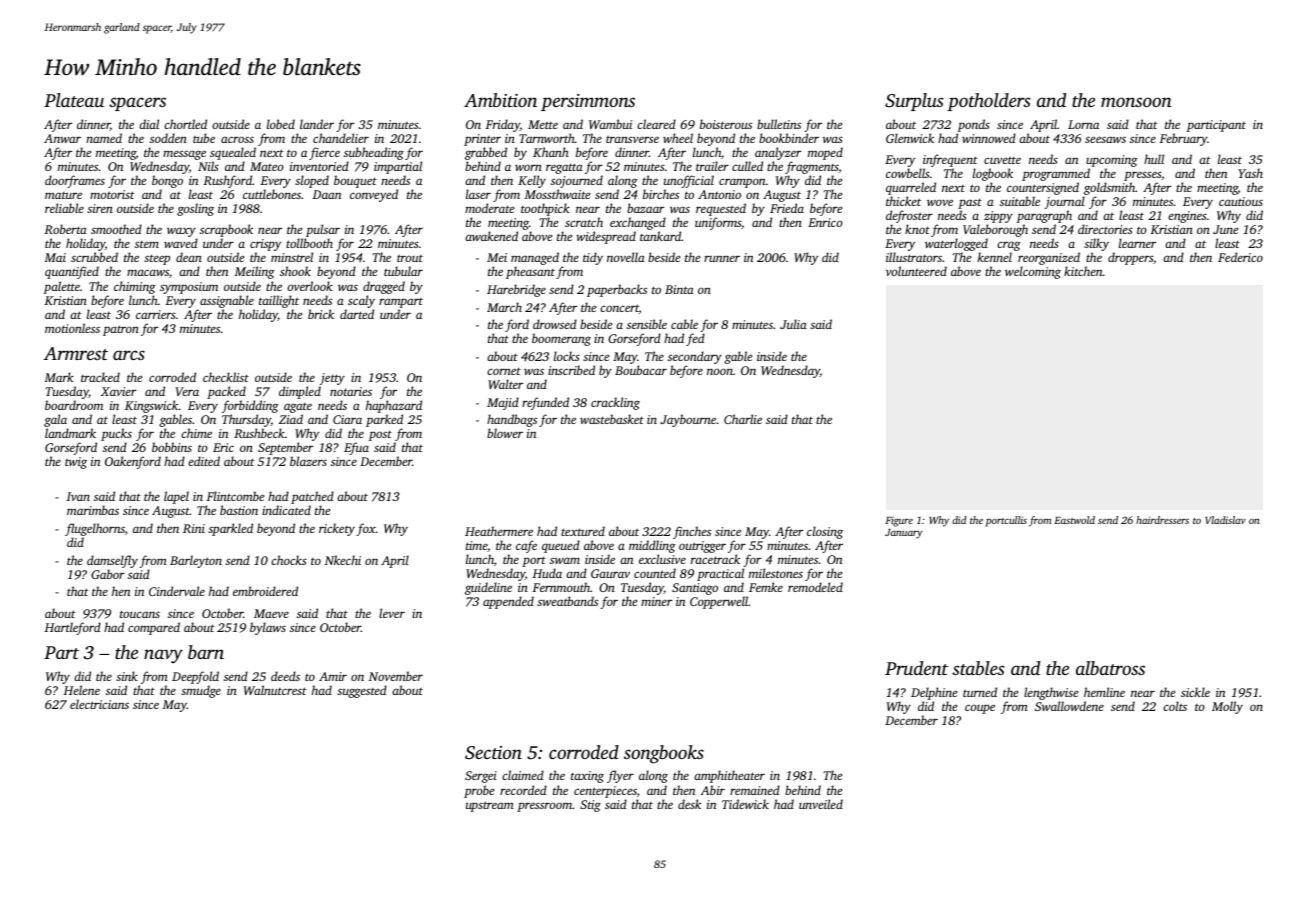  Describe the element at coordinates (74, 100) in the screenshot. I see `Plateau` at that location.
